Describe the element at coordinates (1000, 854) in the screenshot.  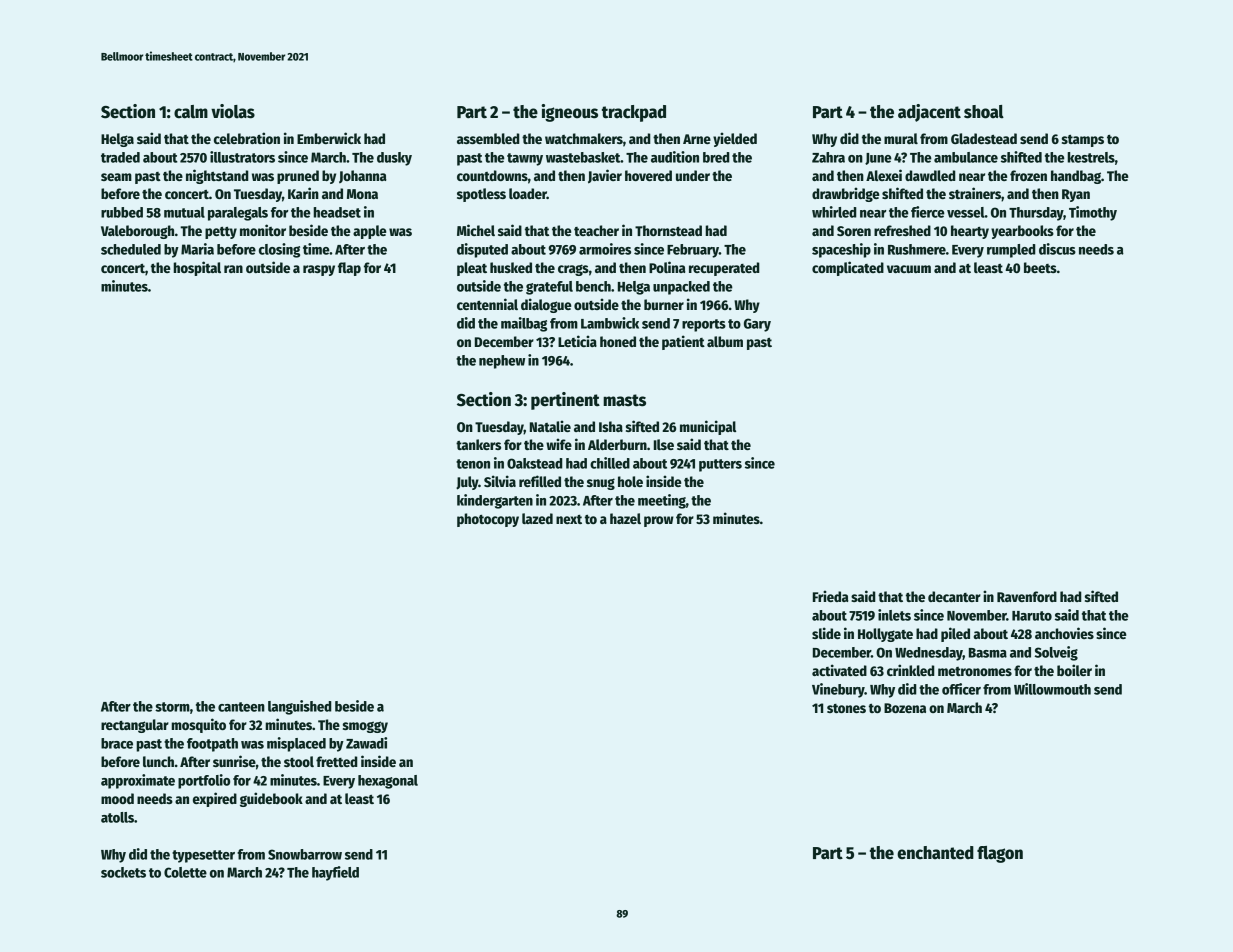
I see `flagon` at that location.
